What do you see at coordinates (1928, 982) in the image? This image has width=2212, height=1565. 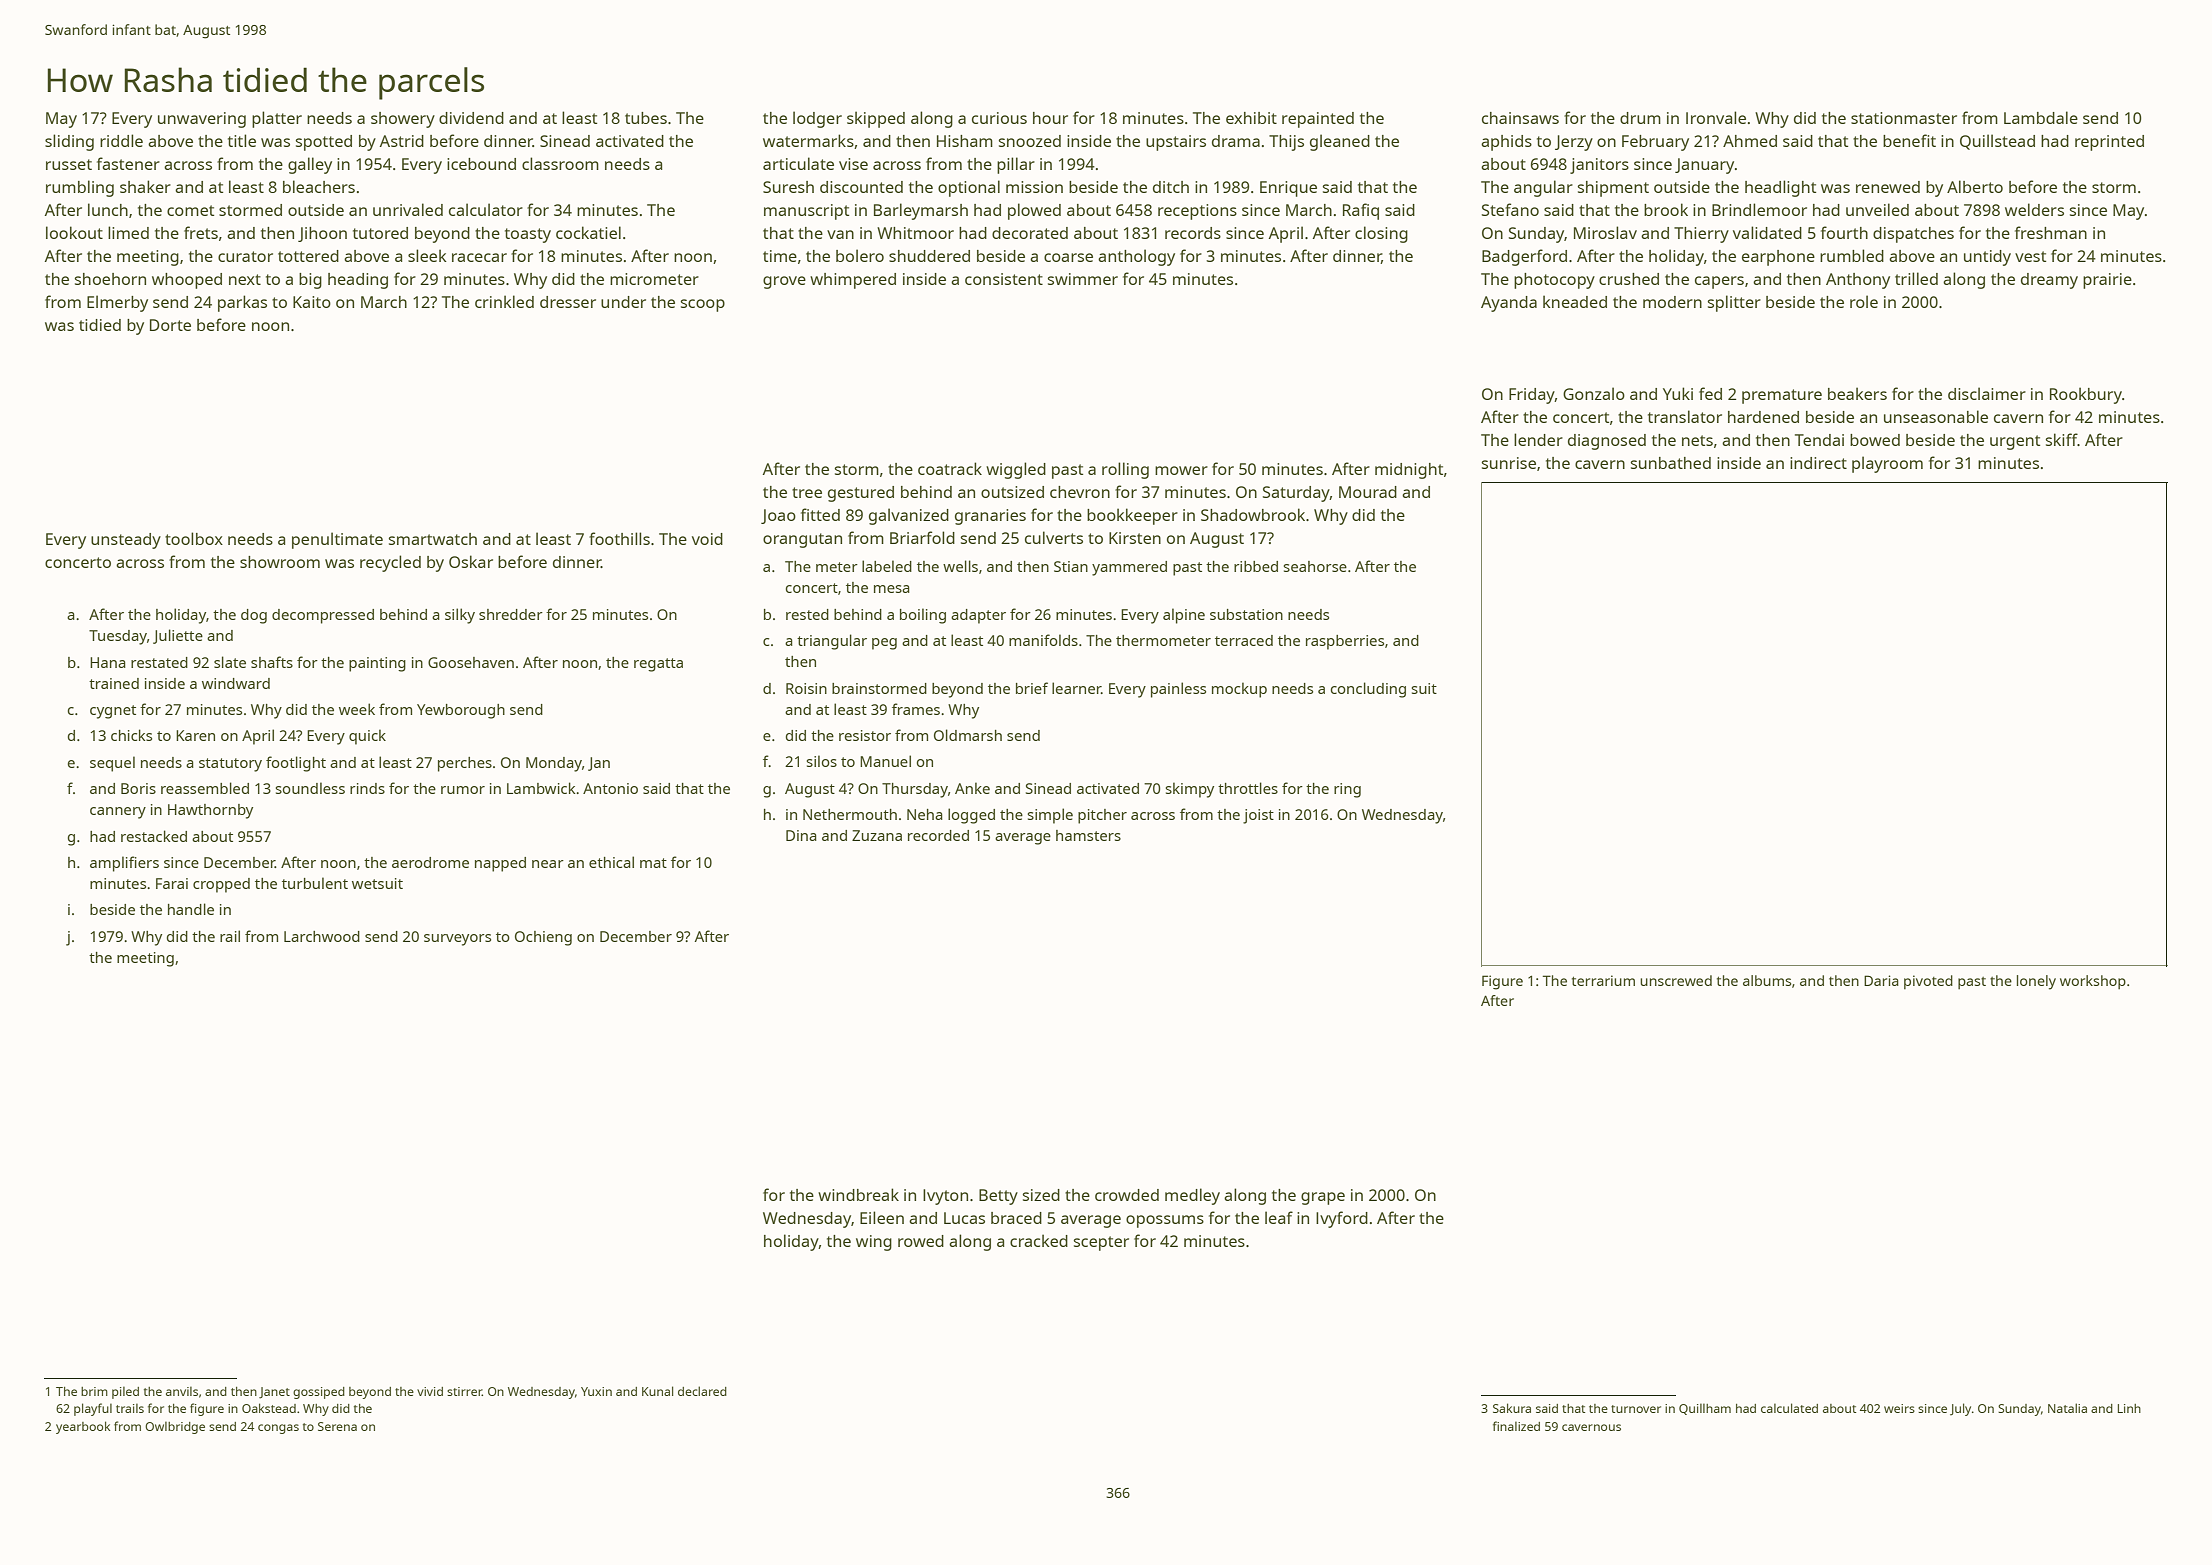 I see `pivoted` at bounding box center [1928, 982].
